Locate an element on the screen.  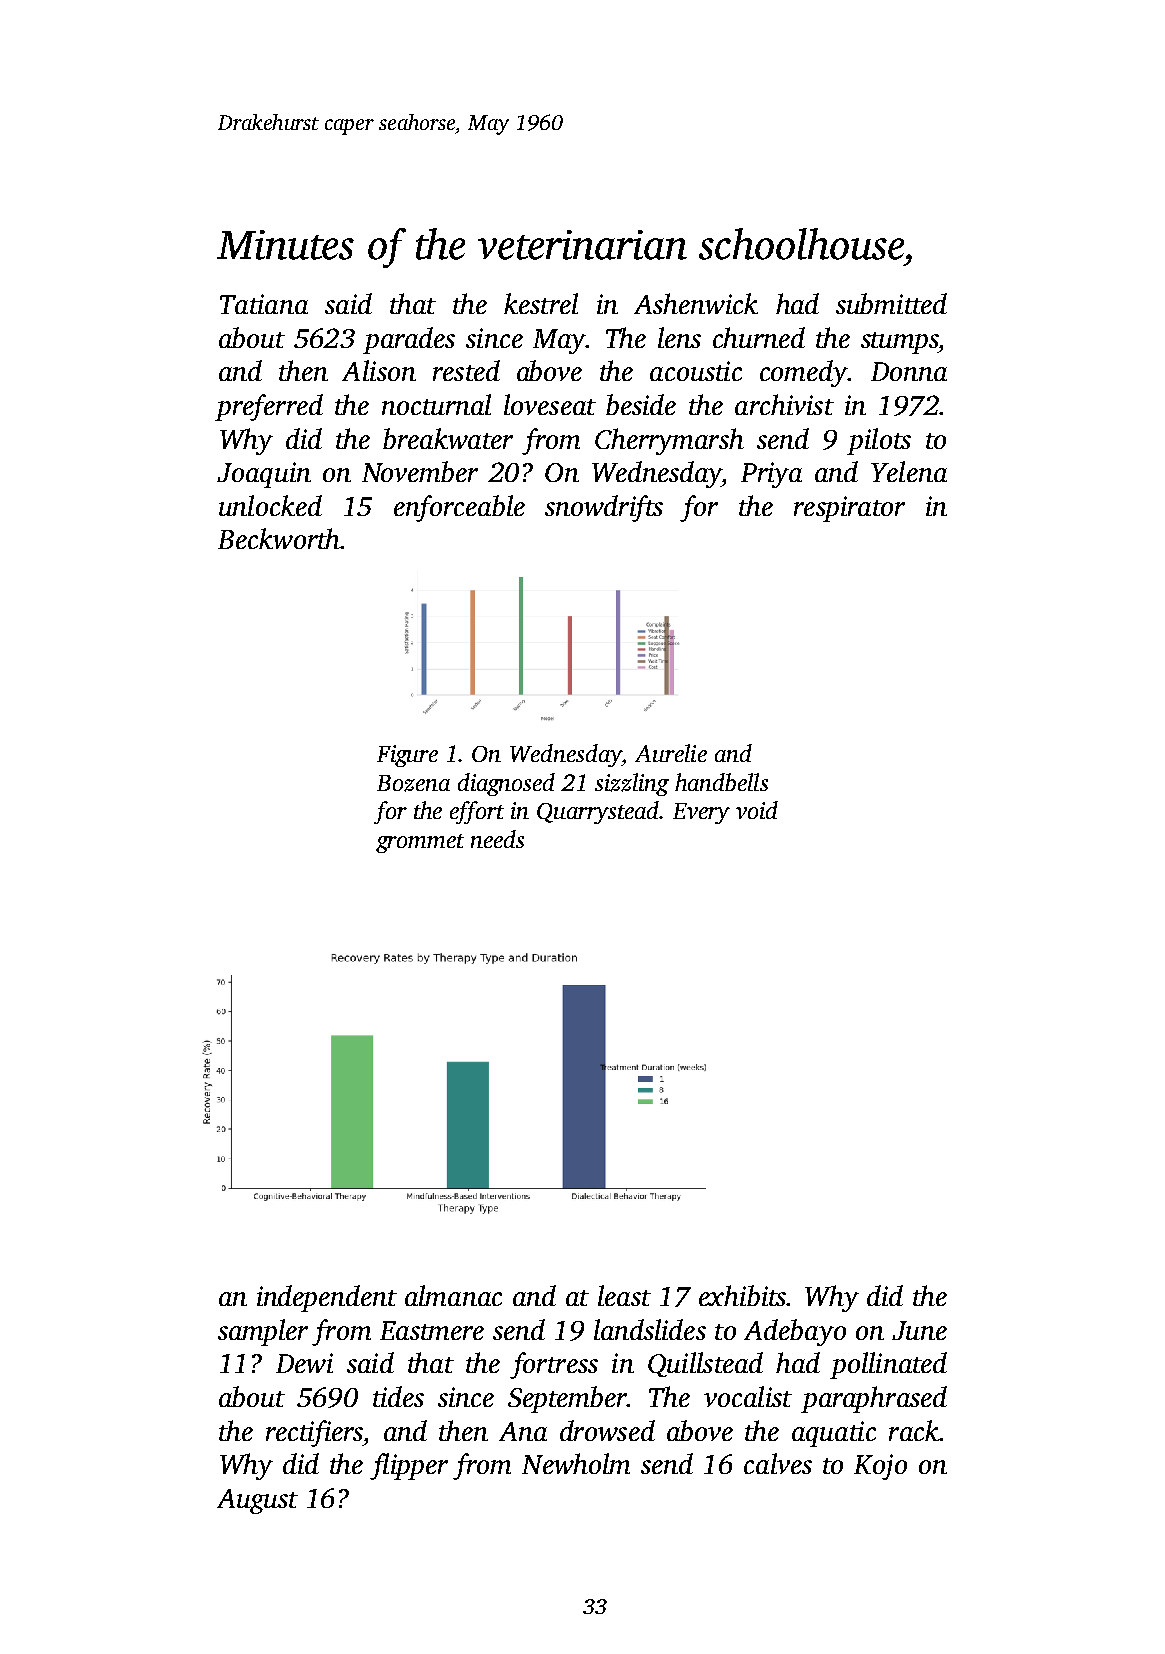
needs is located at coordinates (497, 839).
